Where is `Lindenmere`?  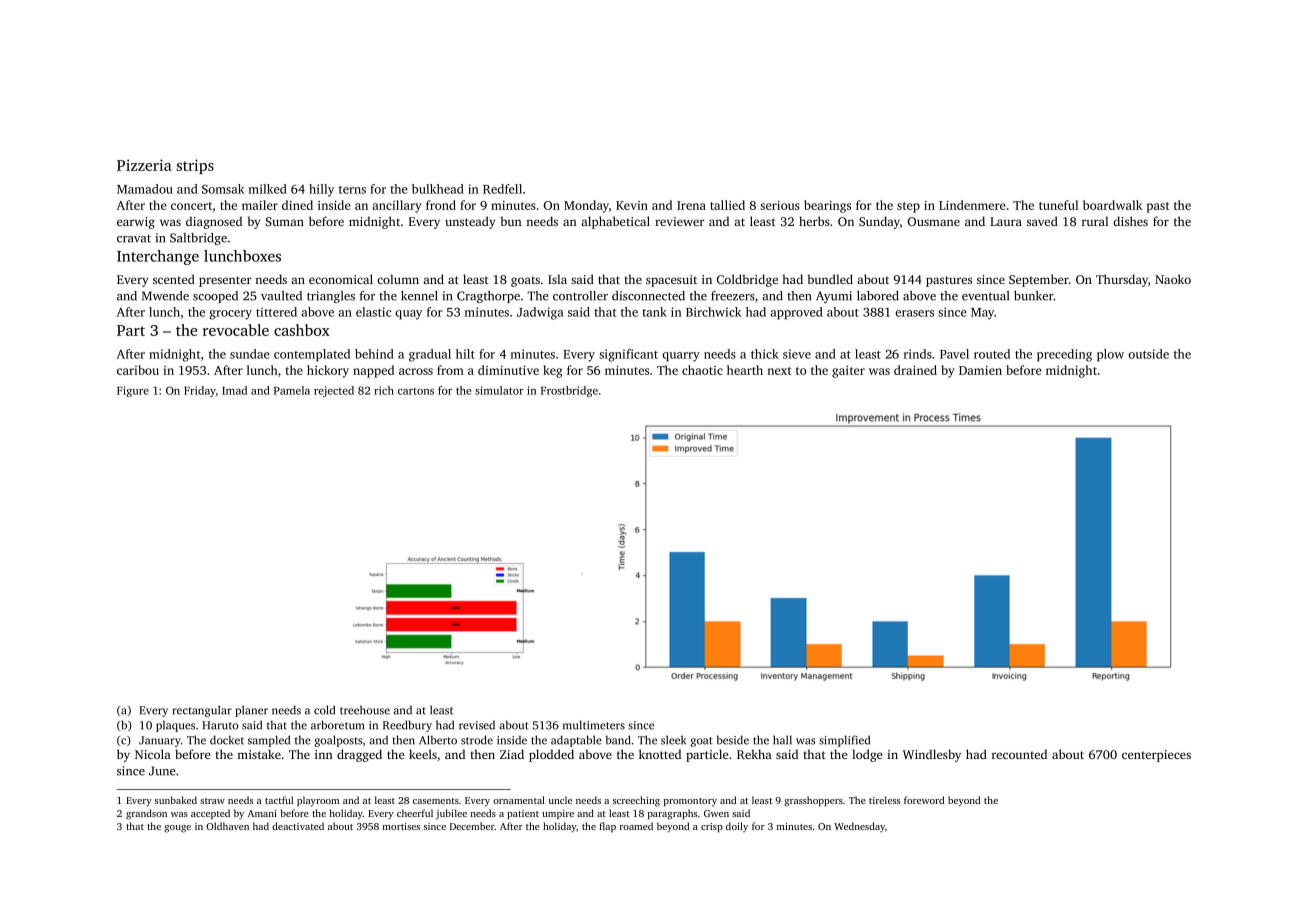 Lindenmere is located at coordinates (972, 205).
